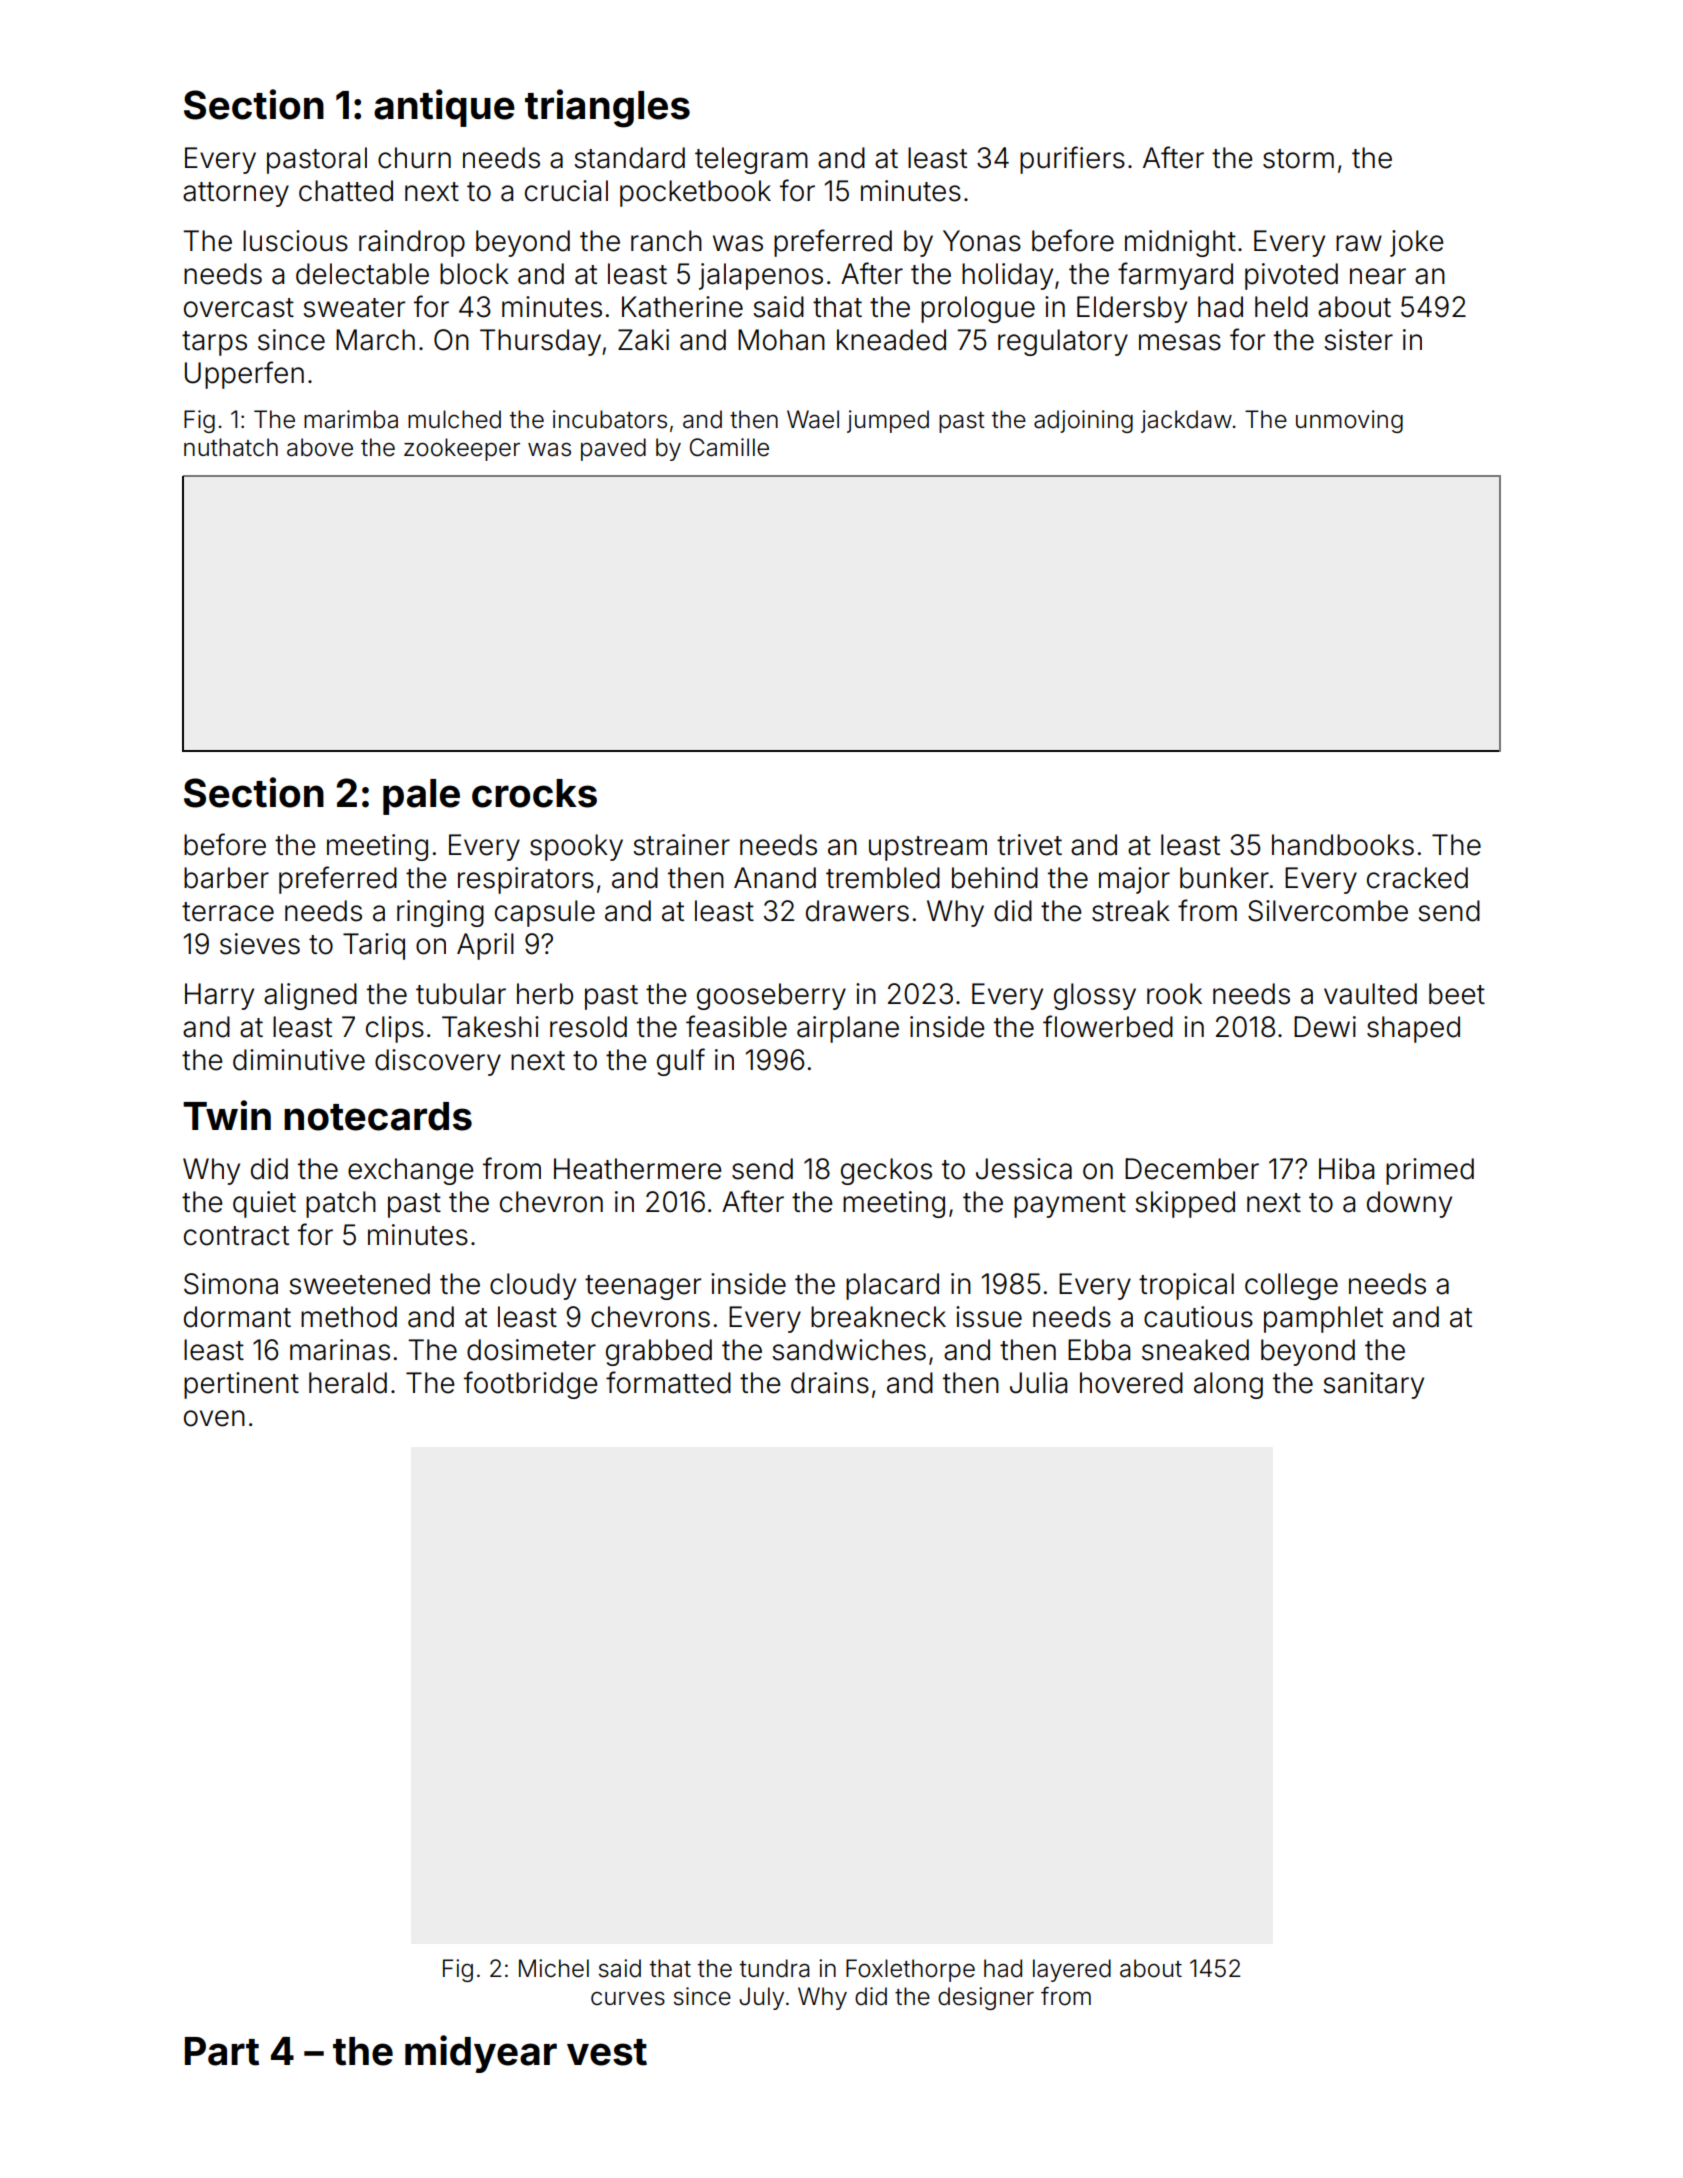 This page has width=1683, height=2178. What do you see at coordinates (351, 419) in the page?
I see `marimba` at bounding box center [351, 419].
